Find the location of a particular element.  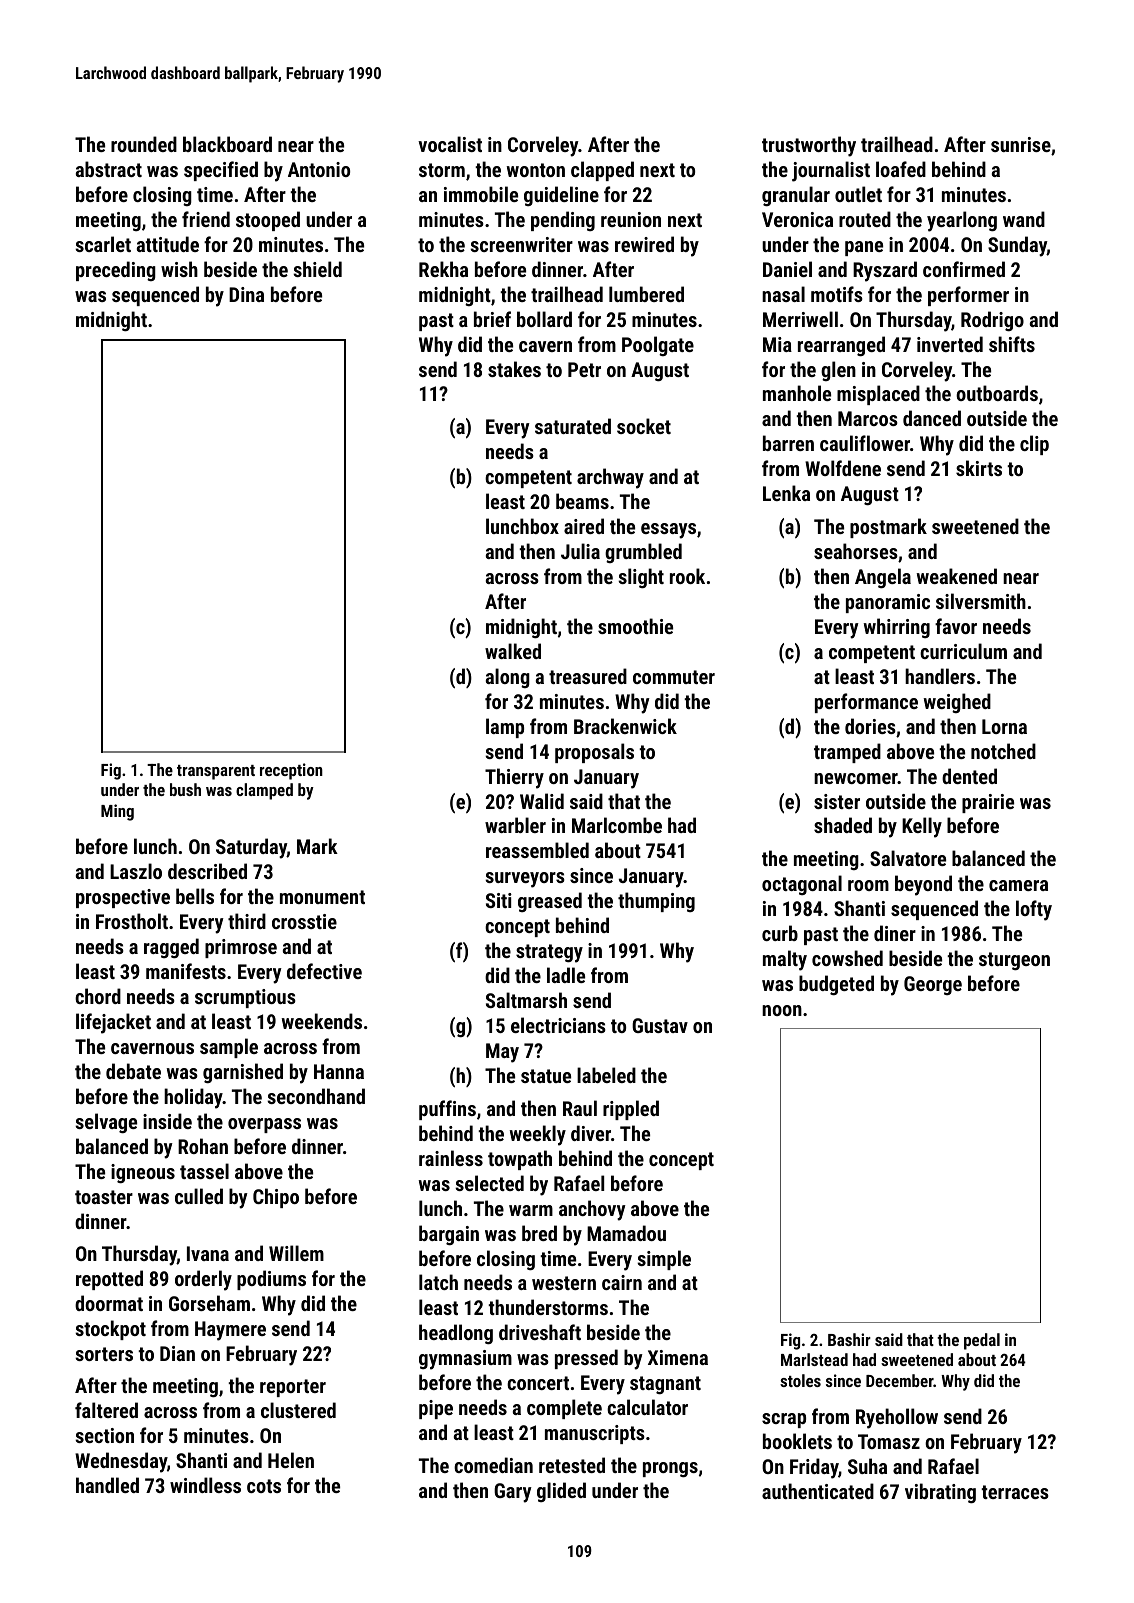

Dina is located at coordinates (246, 294).
